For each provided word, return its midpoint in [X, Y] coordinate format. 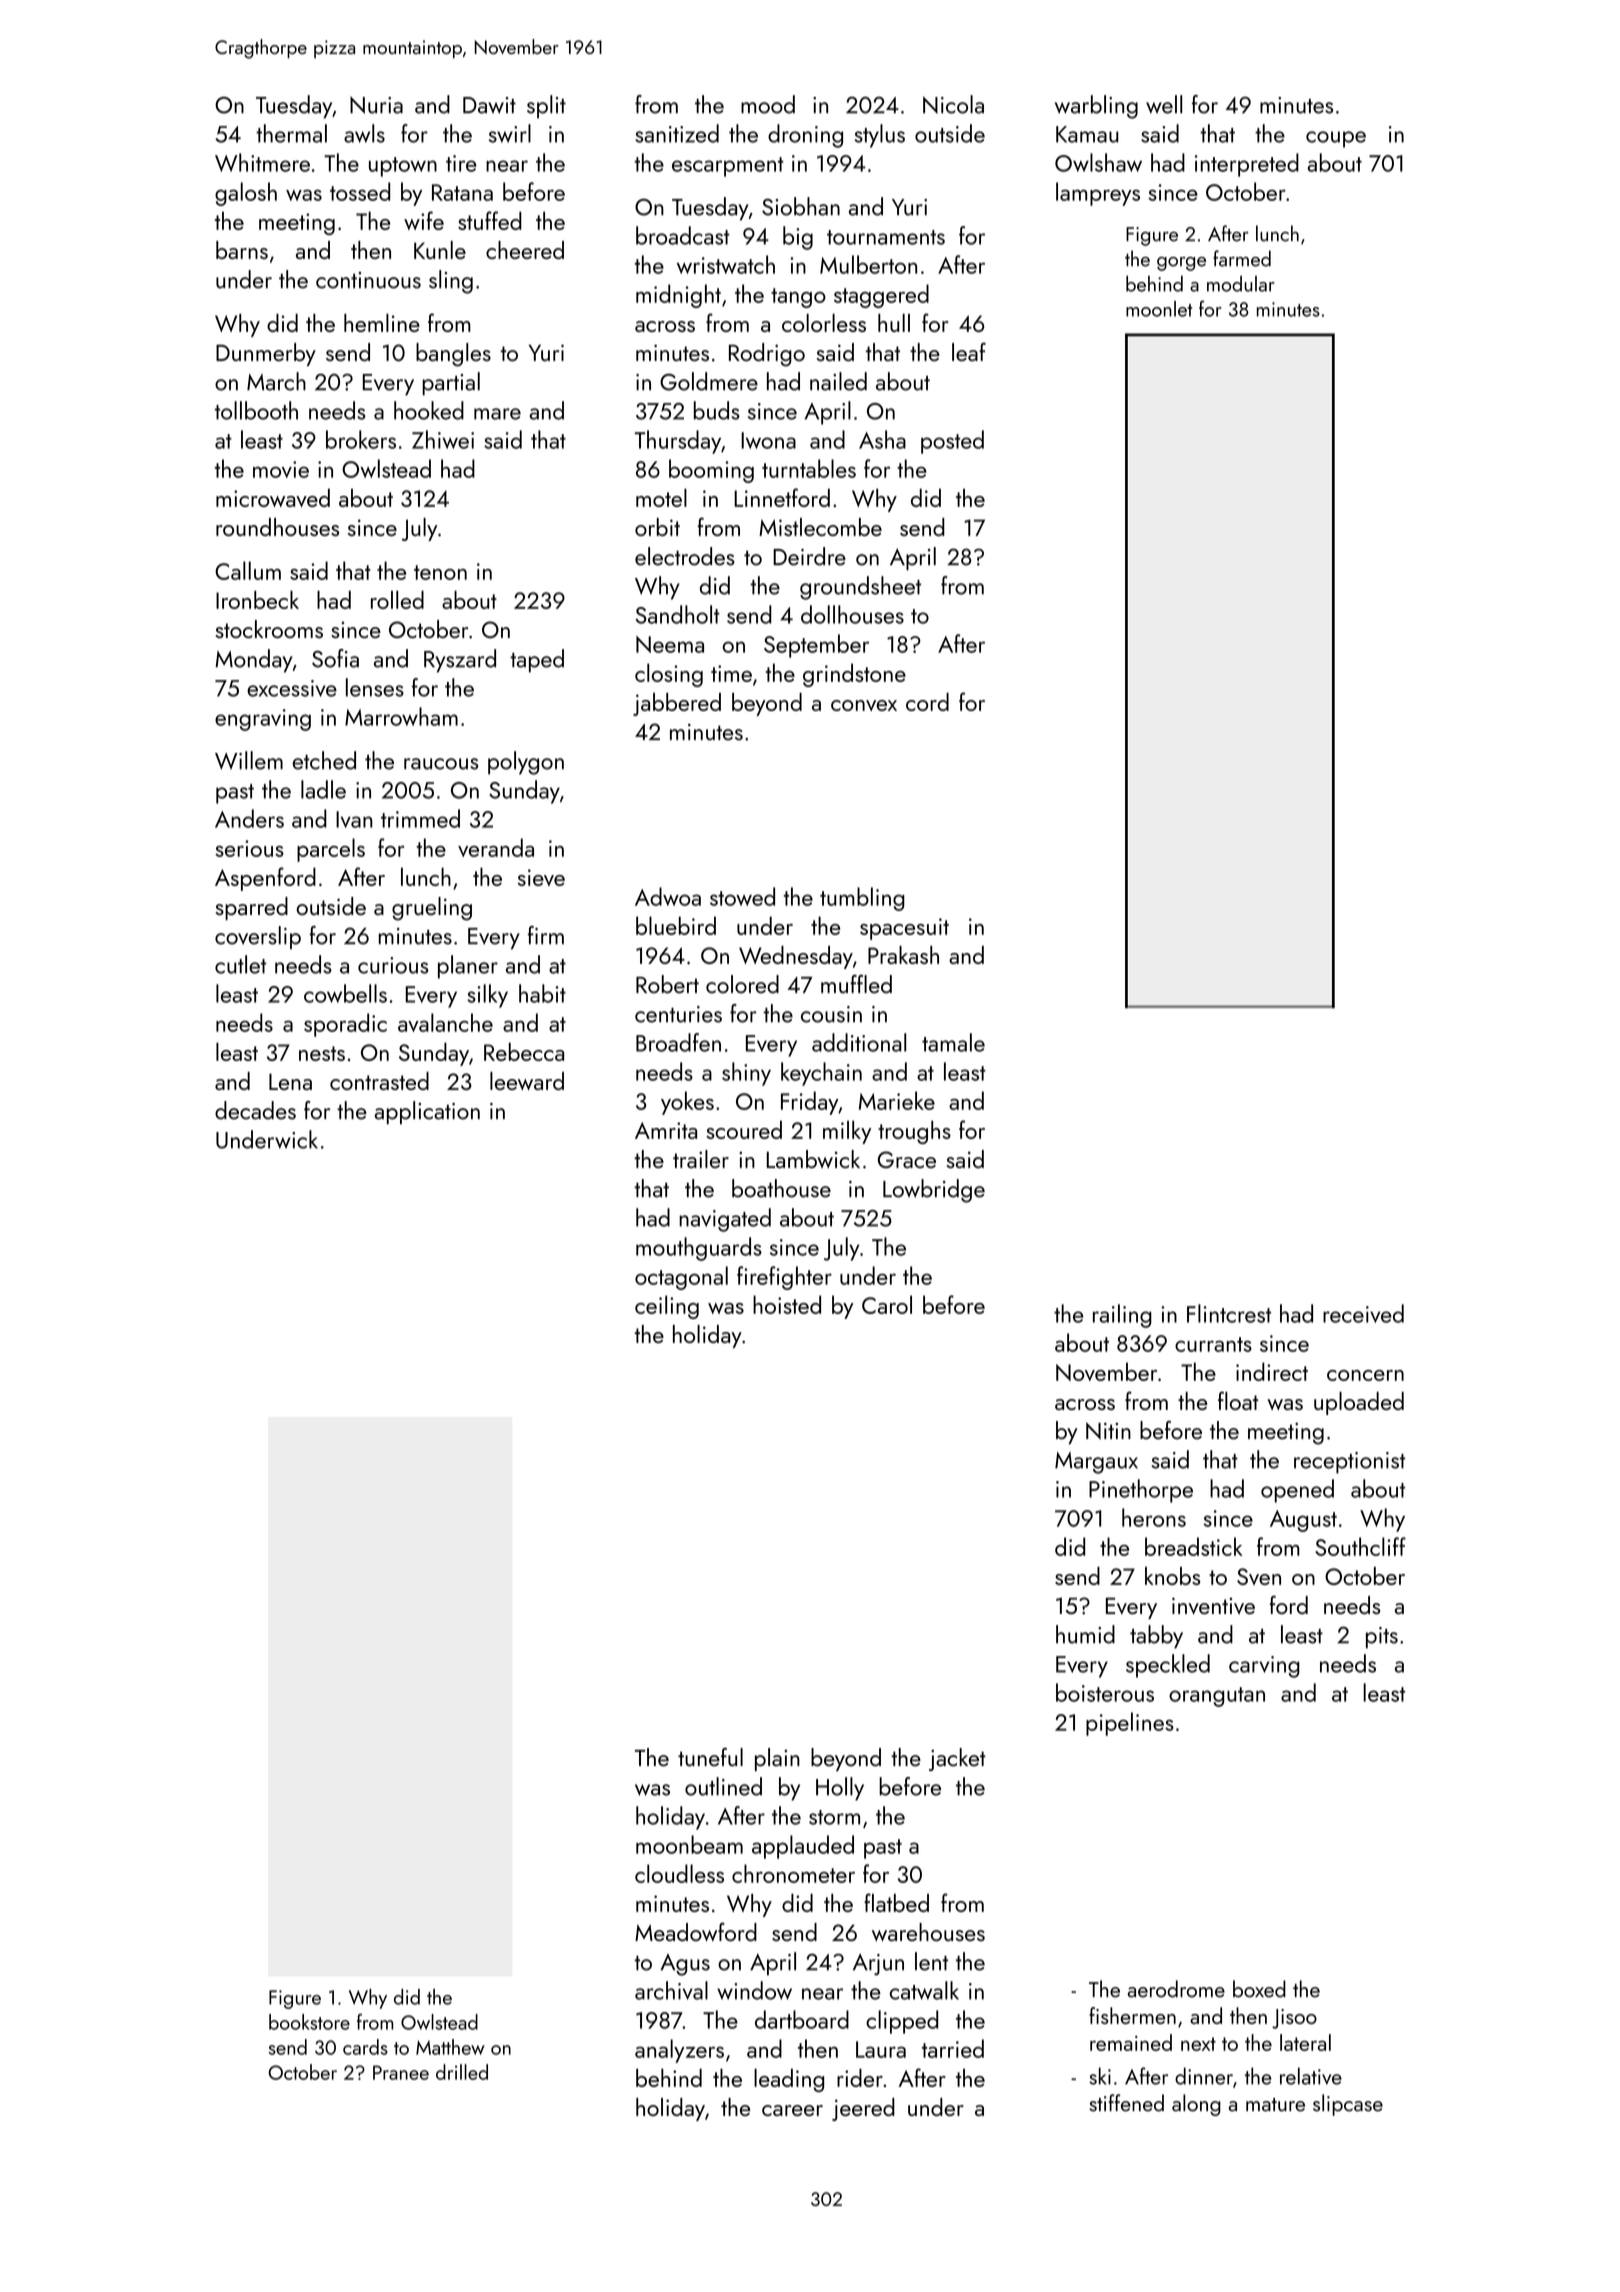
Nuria [376, 105]
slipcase [1348, 2105]
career [792, 2110]
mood [768, 104]
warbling [1096, 107]
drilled [462, 2072]
